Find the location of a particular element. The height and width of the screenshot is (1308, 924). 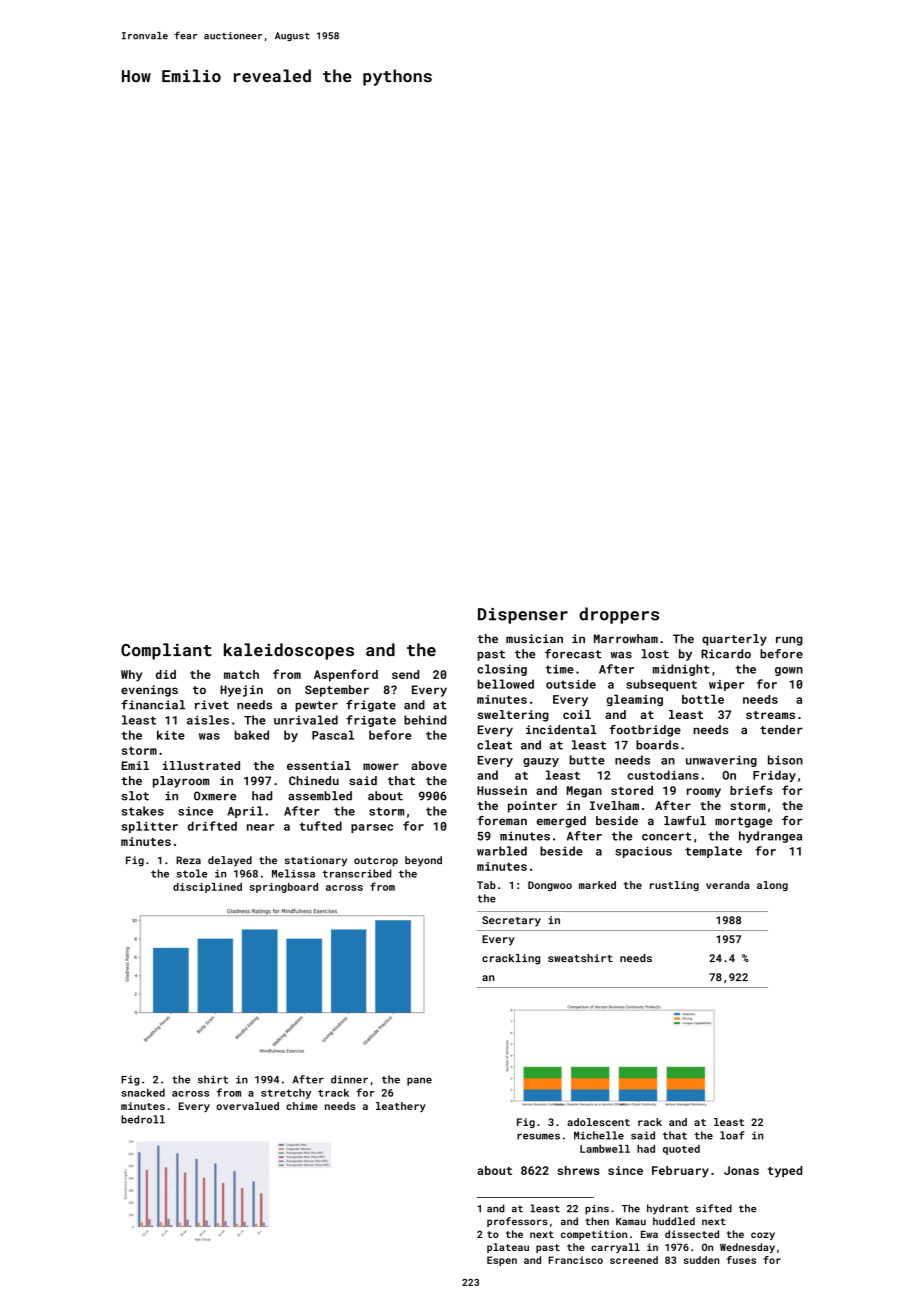

Espen is located at coordinates (502, 1261).
